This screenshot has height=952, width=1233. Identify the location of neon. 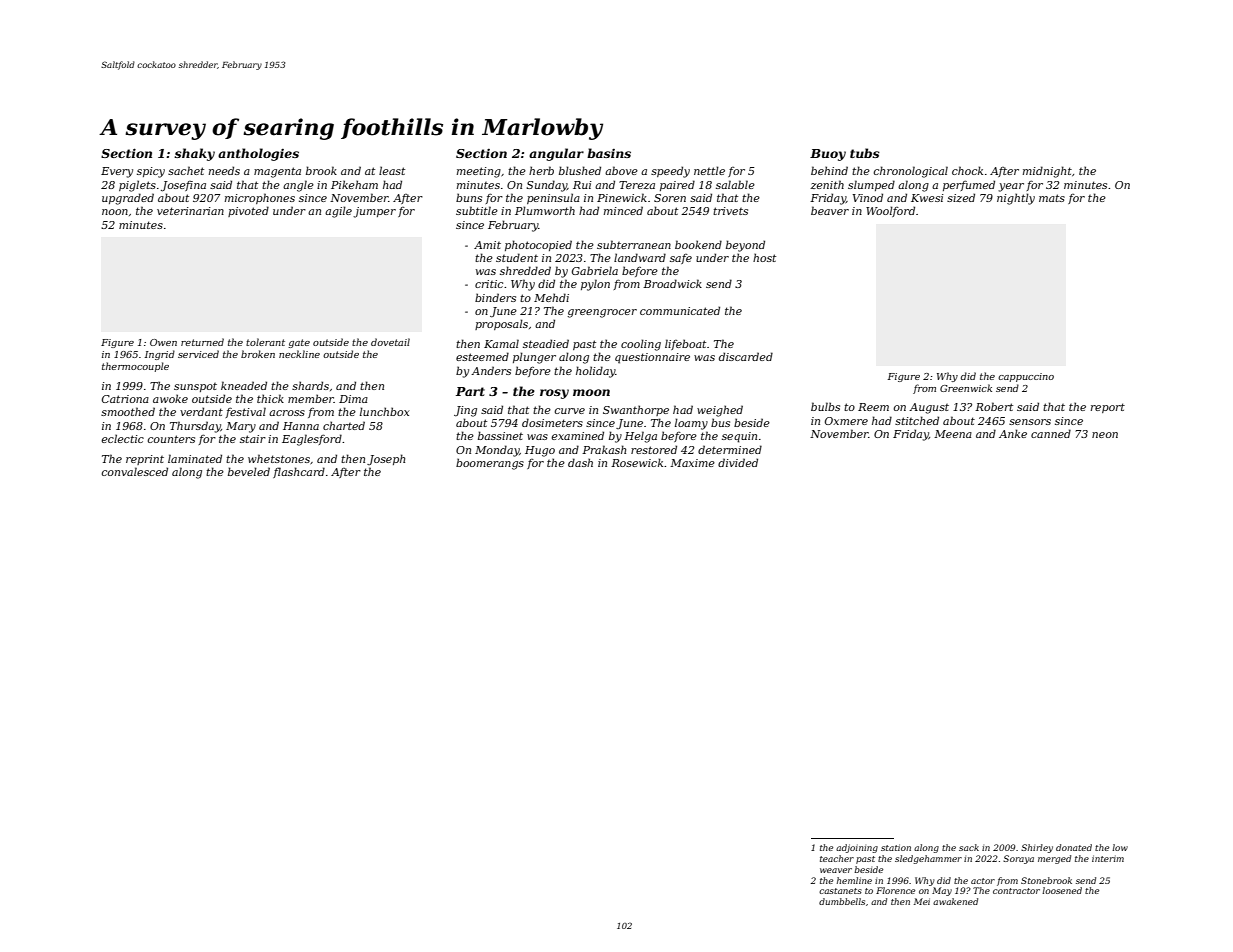
(1105, 435).
